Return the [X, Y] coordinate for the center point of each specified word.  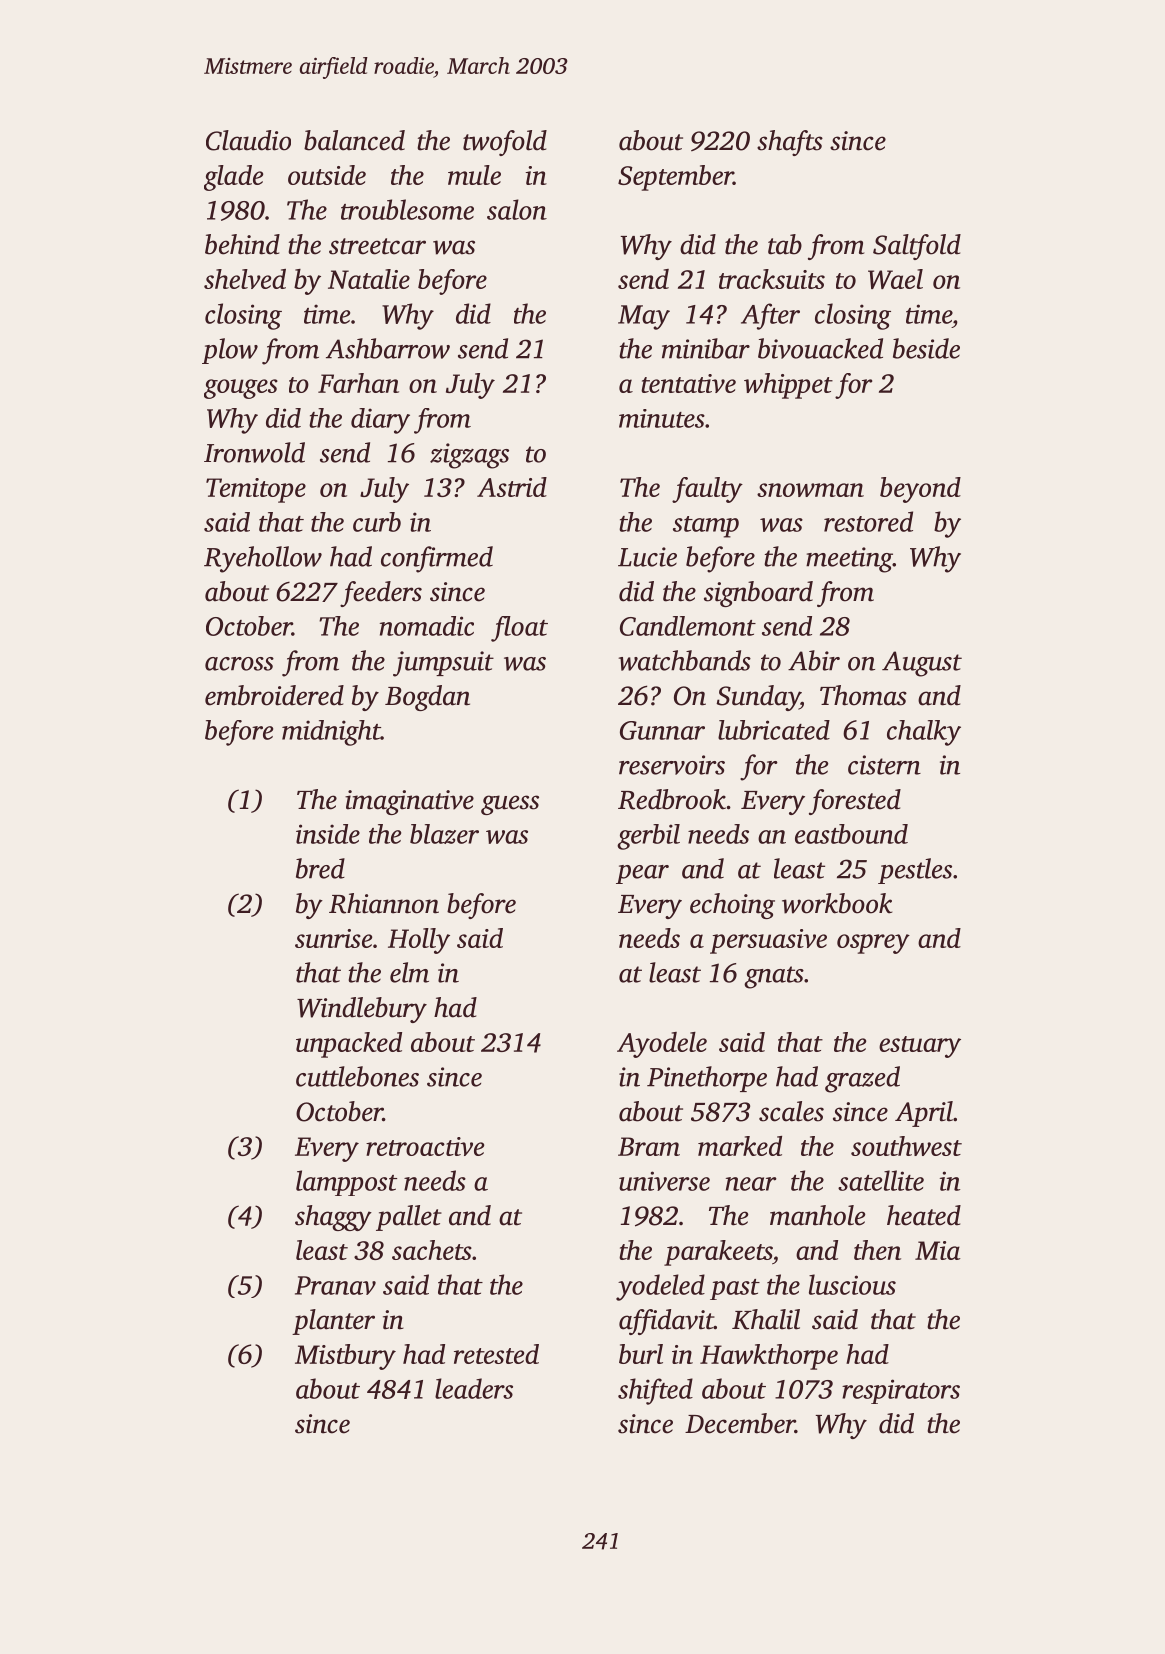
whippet [788, 386]
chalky [924, 733]
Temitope [256, 490]
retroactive [425, 1146]
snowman [810, 490]
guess [510, 805]
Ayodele [662, 1045]
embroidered [274, 695]
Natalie [369, 279]
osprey [873, 944]
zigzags [469, 456]
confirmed [437, 559]
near [751, 1184]
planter [333, 1322]
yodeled [660, 1287]
